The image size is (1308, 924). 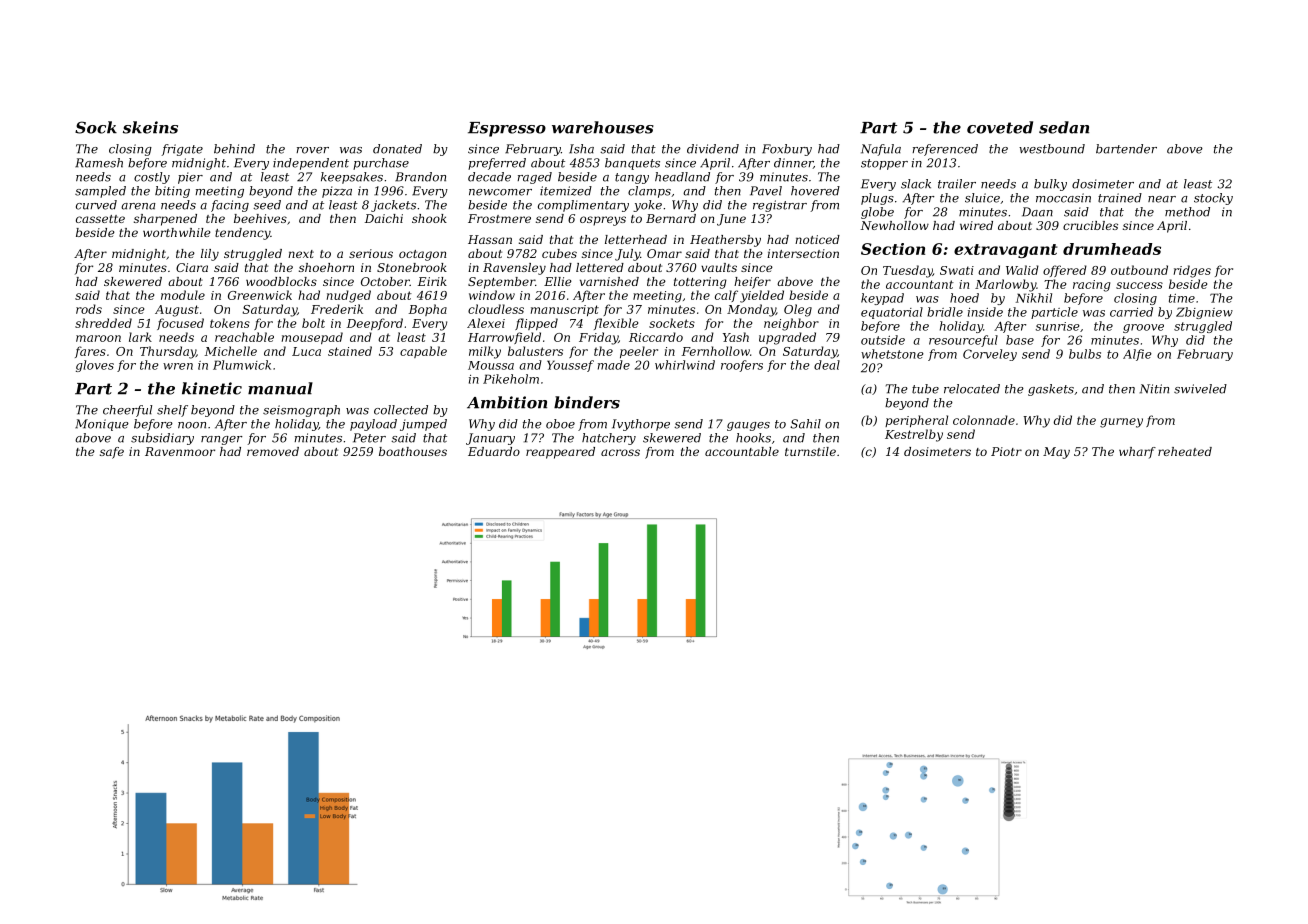 What do you see at coordinates (957, 184) in the screenshot?
I see `trailer` at bounding box center [957, 184].
